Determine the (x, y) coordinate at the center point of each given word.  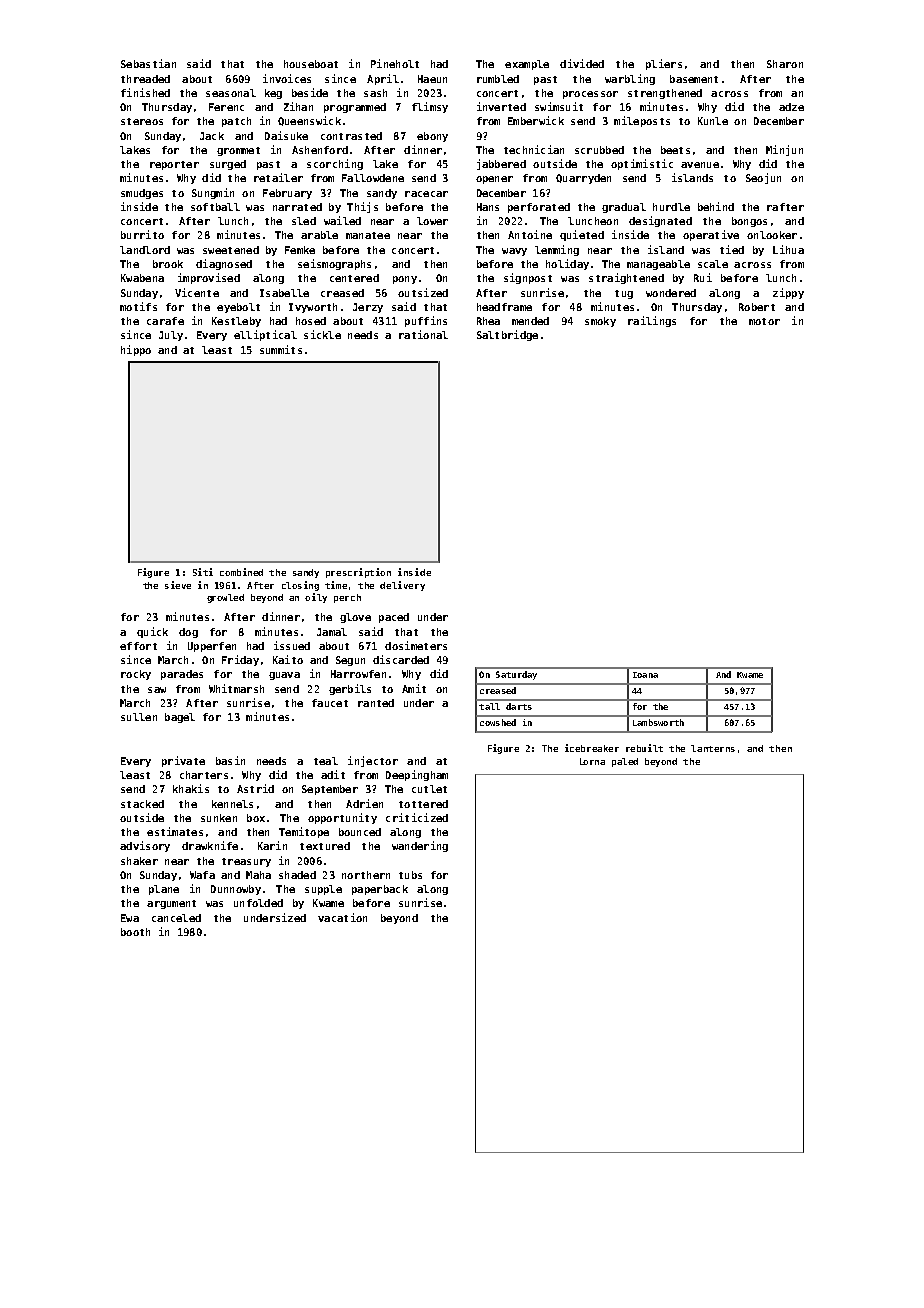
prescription (358, 573)
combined (241, 572)
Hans (488, 207)
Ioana (645, 675)
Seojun (763, 178)
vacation (342, 917)
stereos (142, 121)
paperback (380, 890)
